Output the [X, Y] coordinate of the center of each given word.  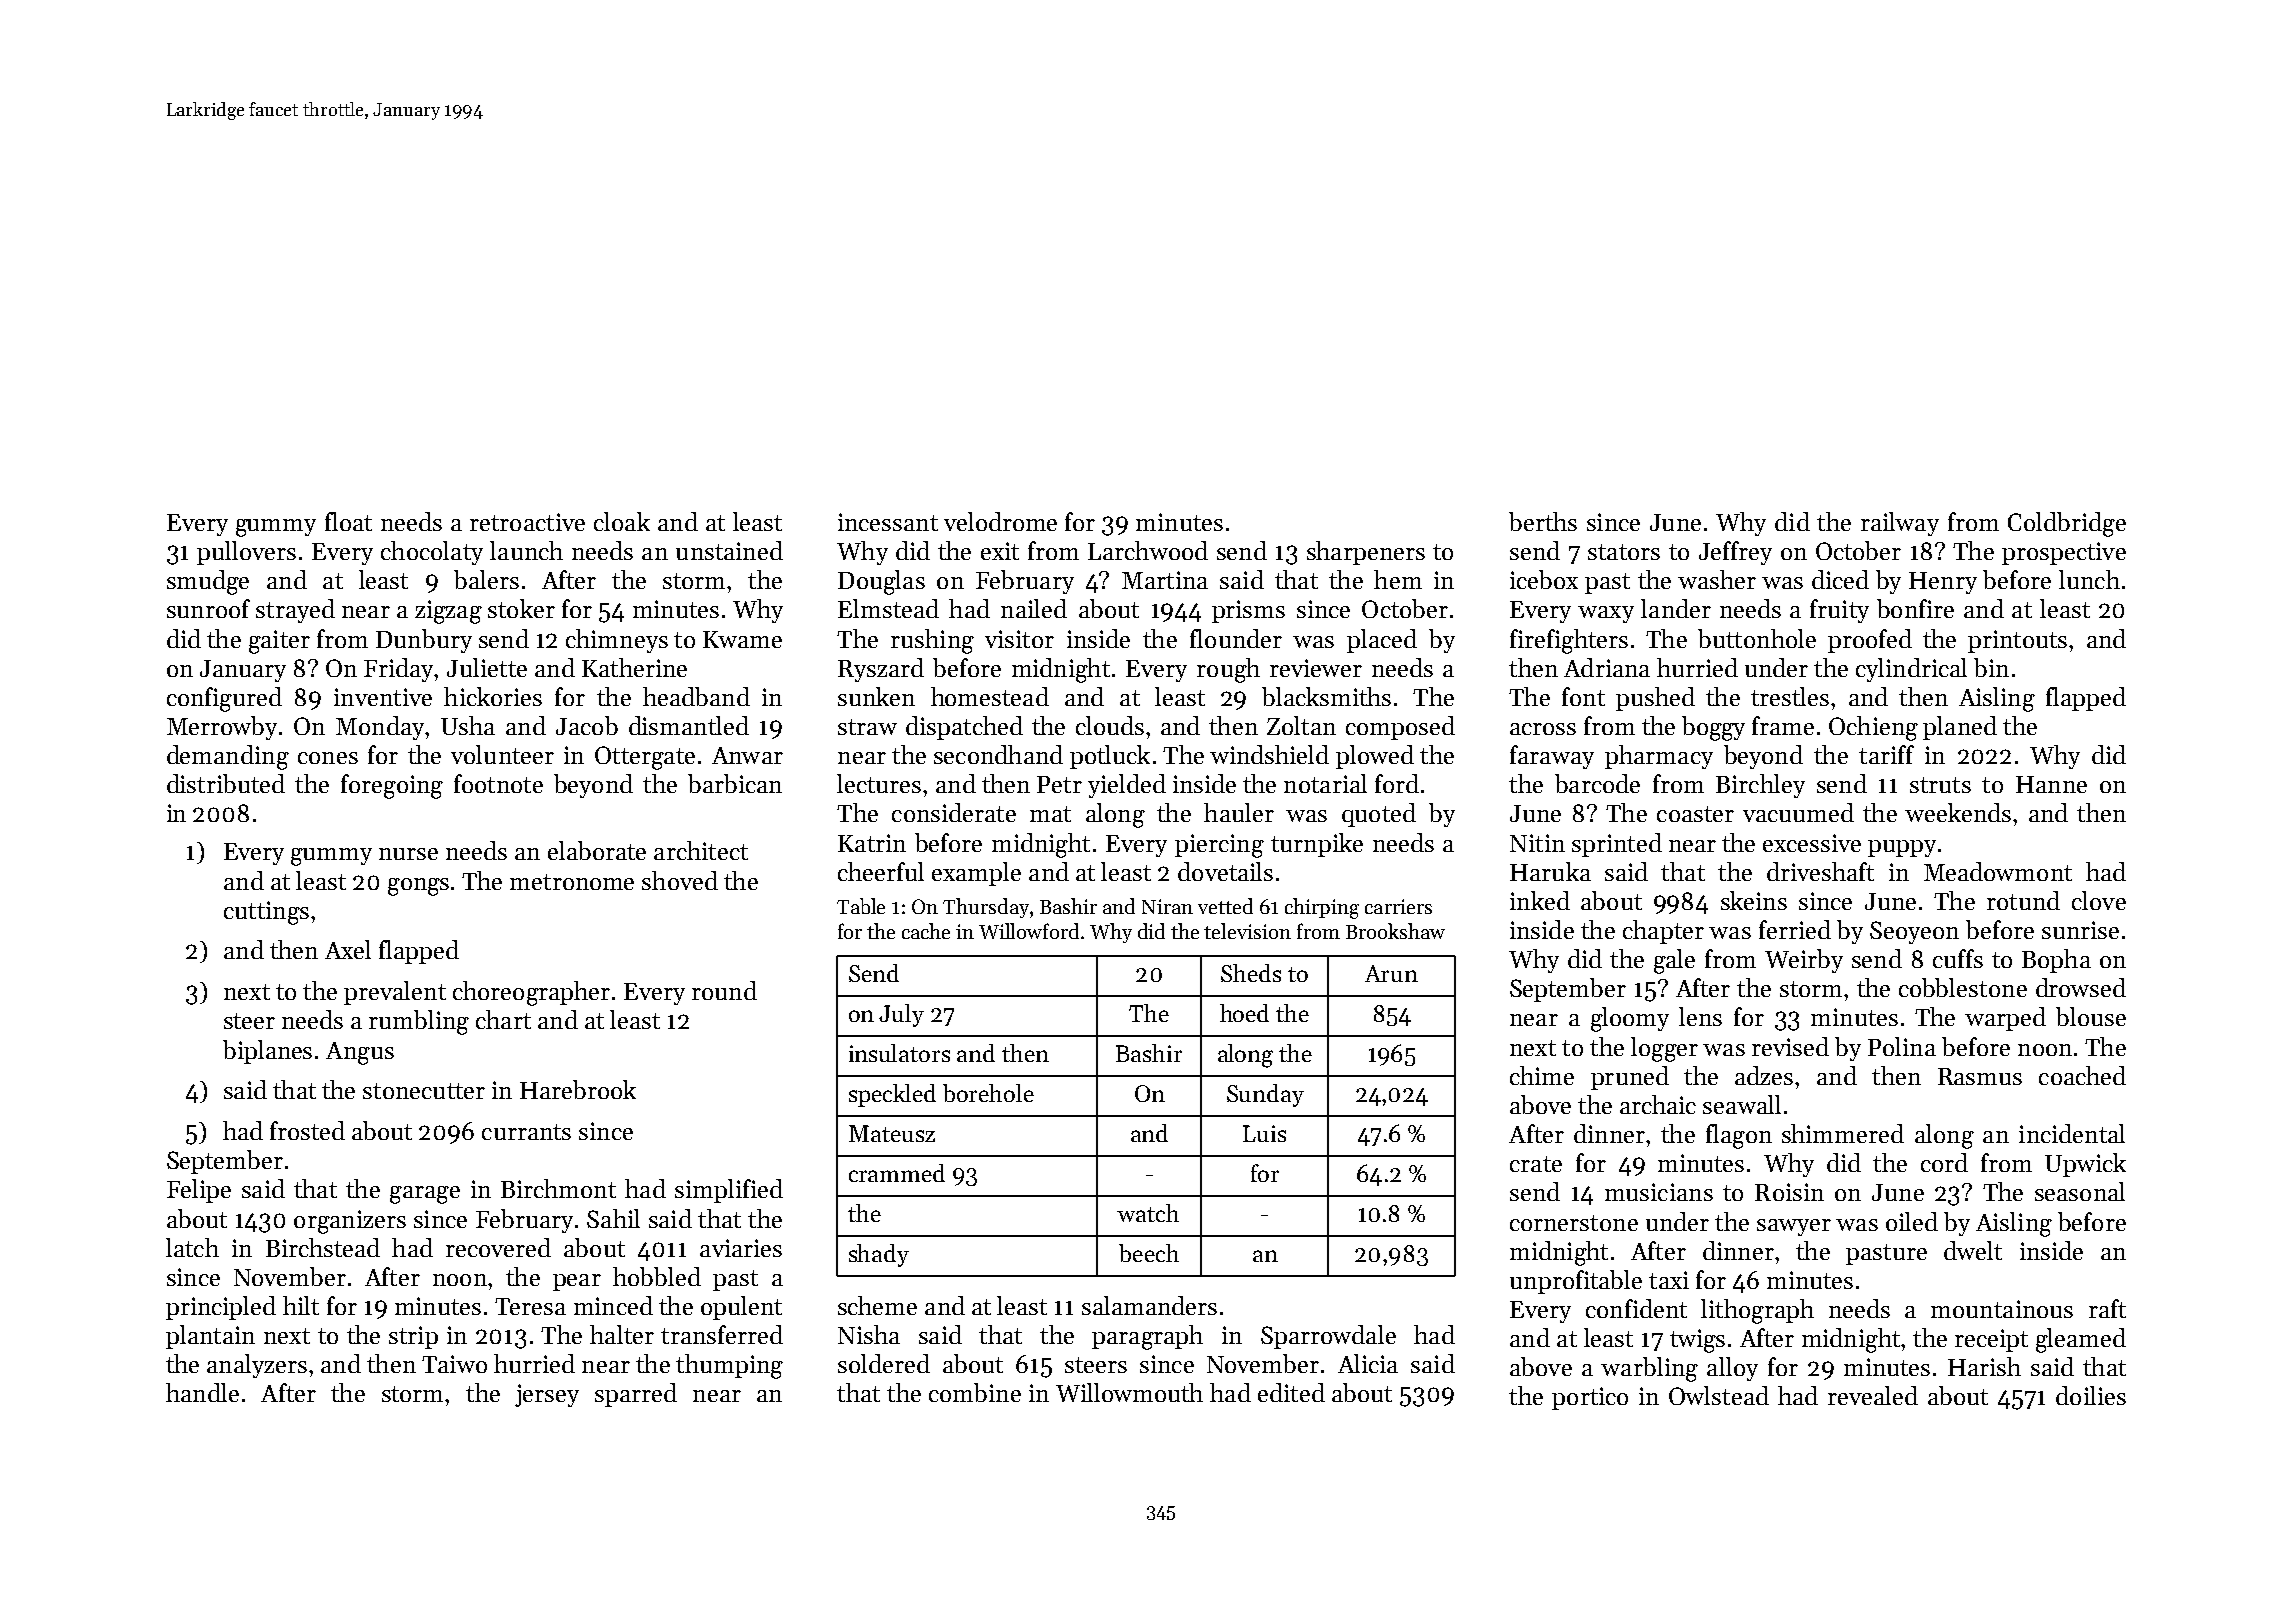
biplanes [267, 1052]
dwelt [1973, 1250]
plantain [210, 1337]
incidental [2072, 1133]
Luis [1264, 1133]
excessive [1812, 843]
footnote [498, 783]
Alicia [1368, 1363]
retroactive [527, 522]
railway [1900, 524]
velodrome [1000, 521]
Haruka [1550, 871]
